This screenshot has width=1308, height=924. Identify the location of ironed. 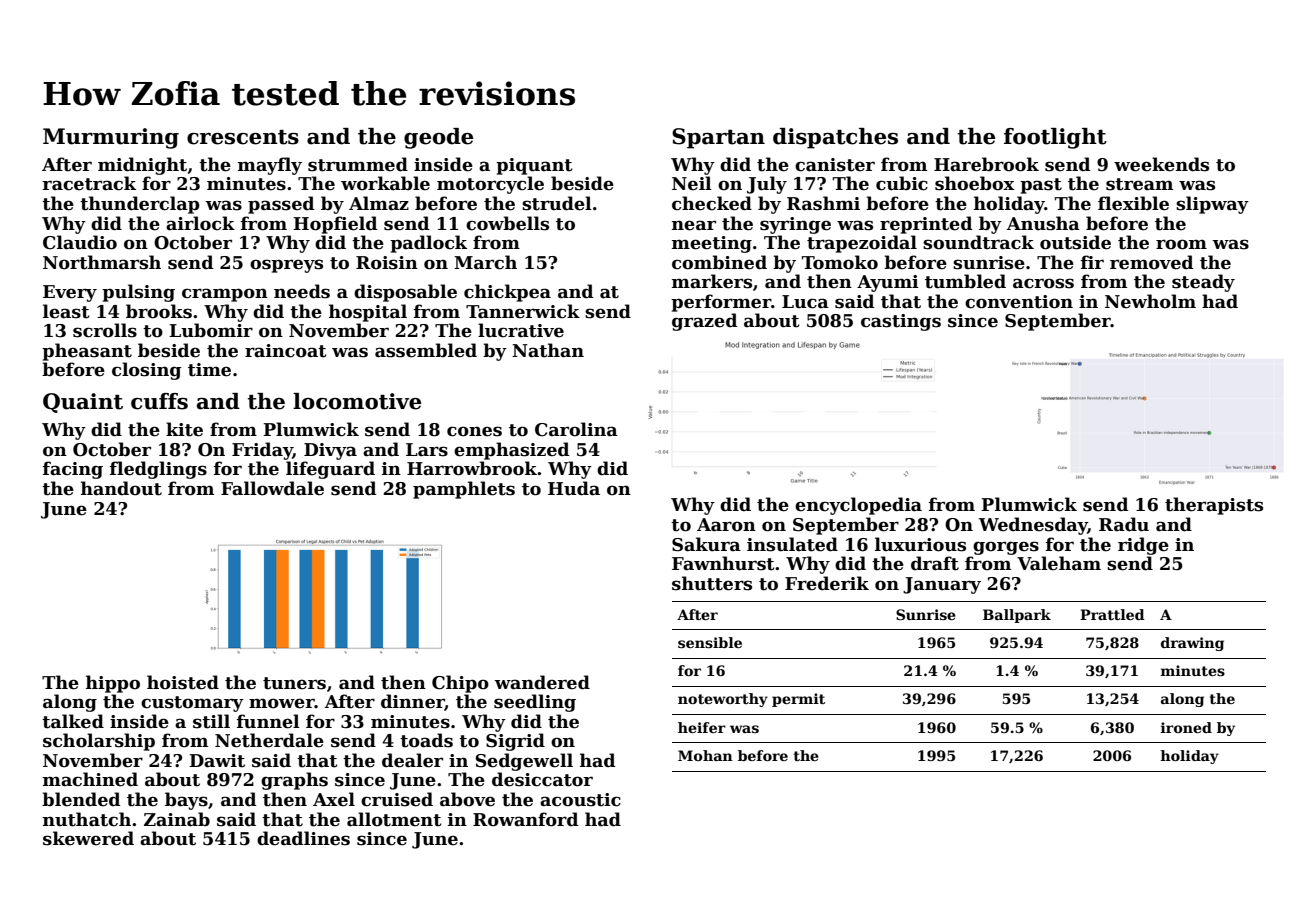
(1186, 727).
